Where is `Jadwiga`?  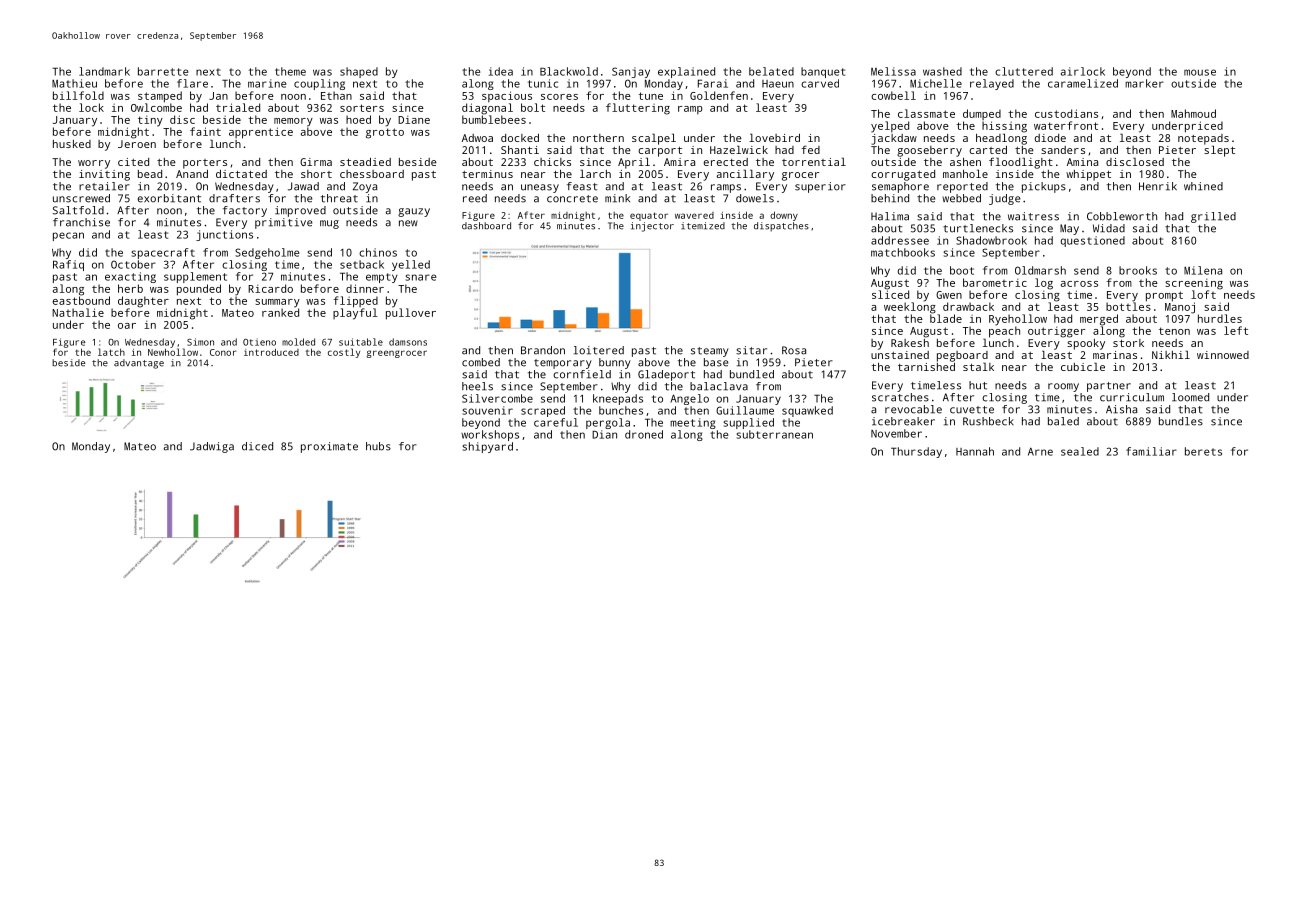
Jadwiga is located at coordinates (212, 447).
